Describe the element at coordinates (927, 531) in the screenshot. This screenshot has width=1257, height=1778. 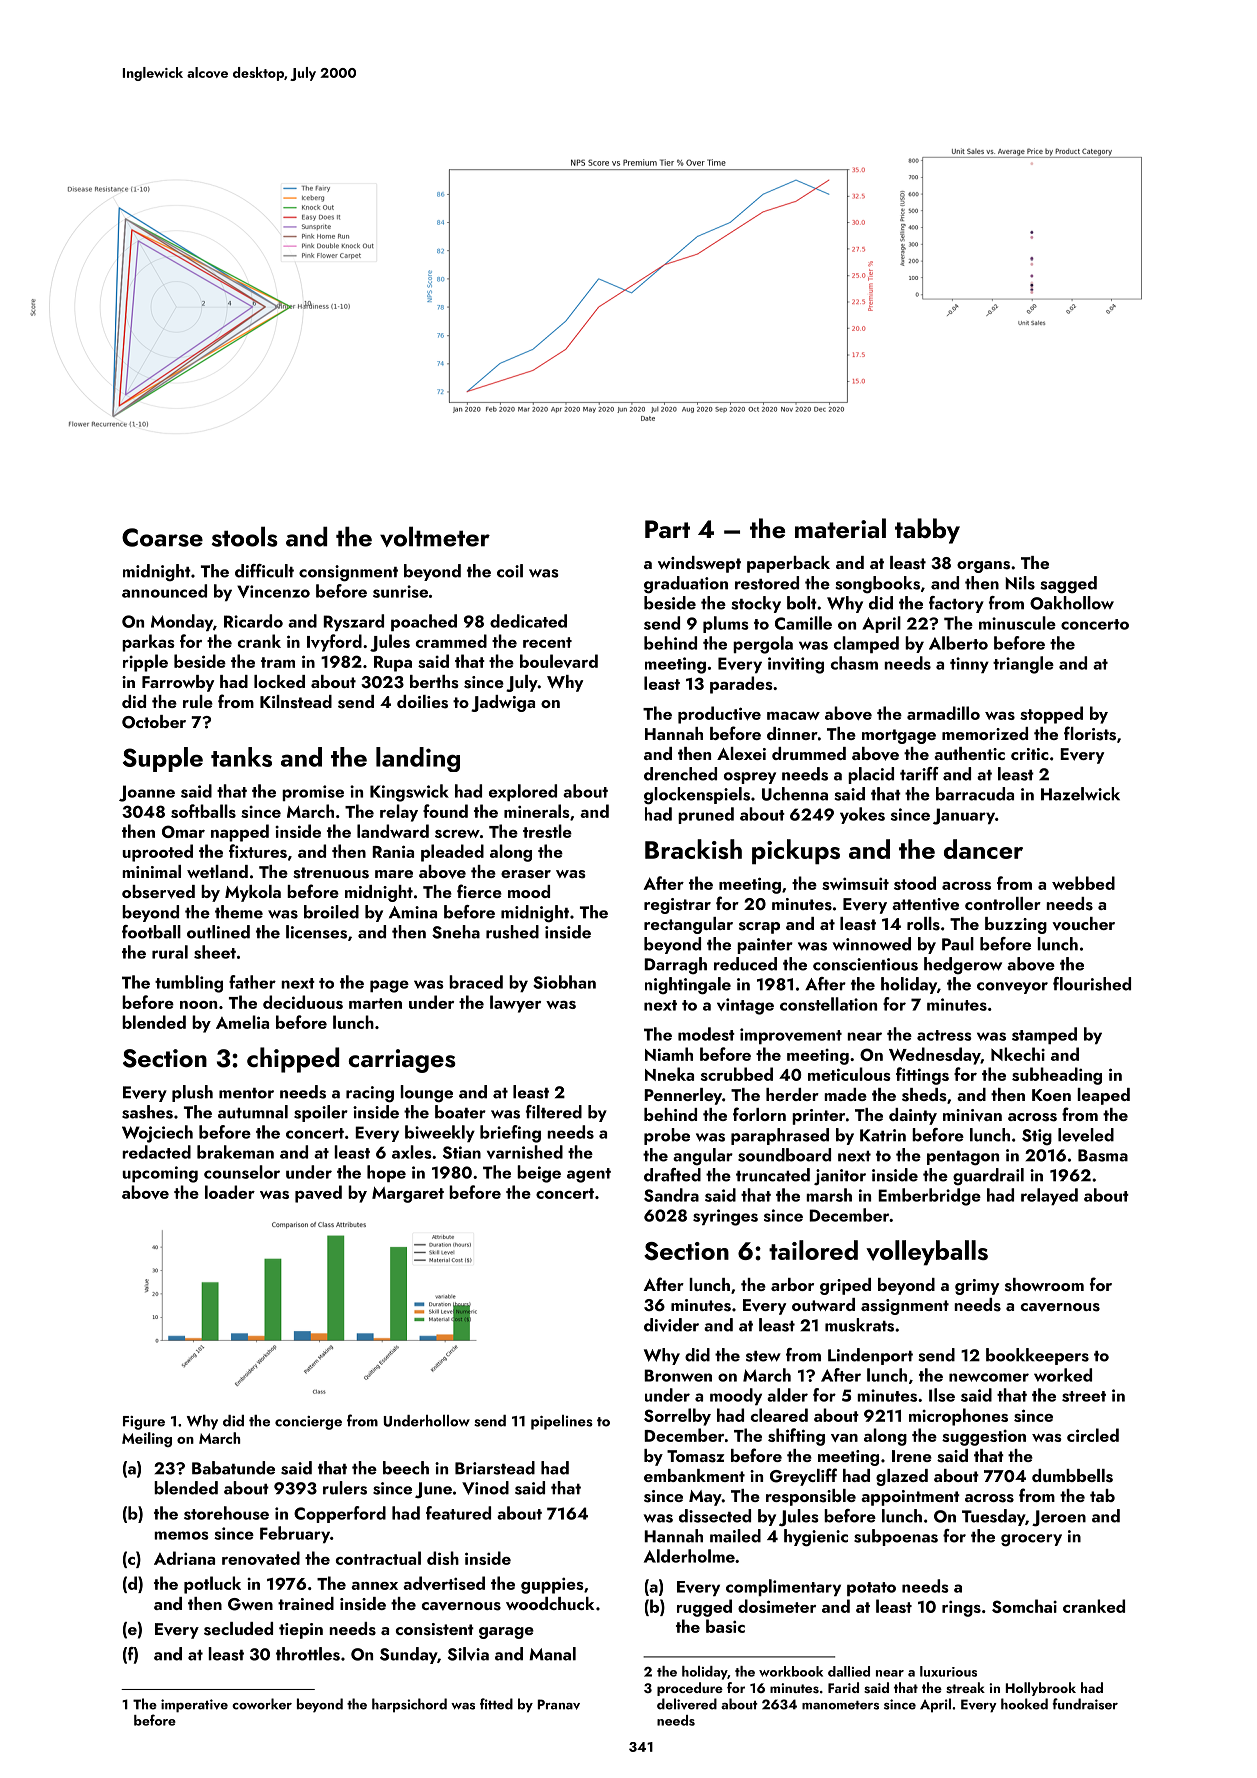
I see `tabby` at that location.
